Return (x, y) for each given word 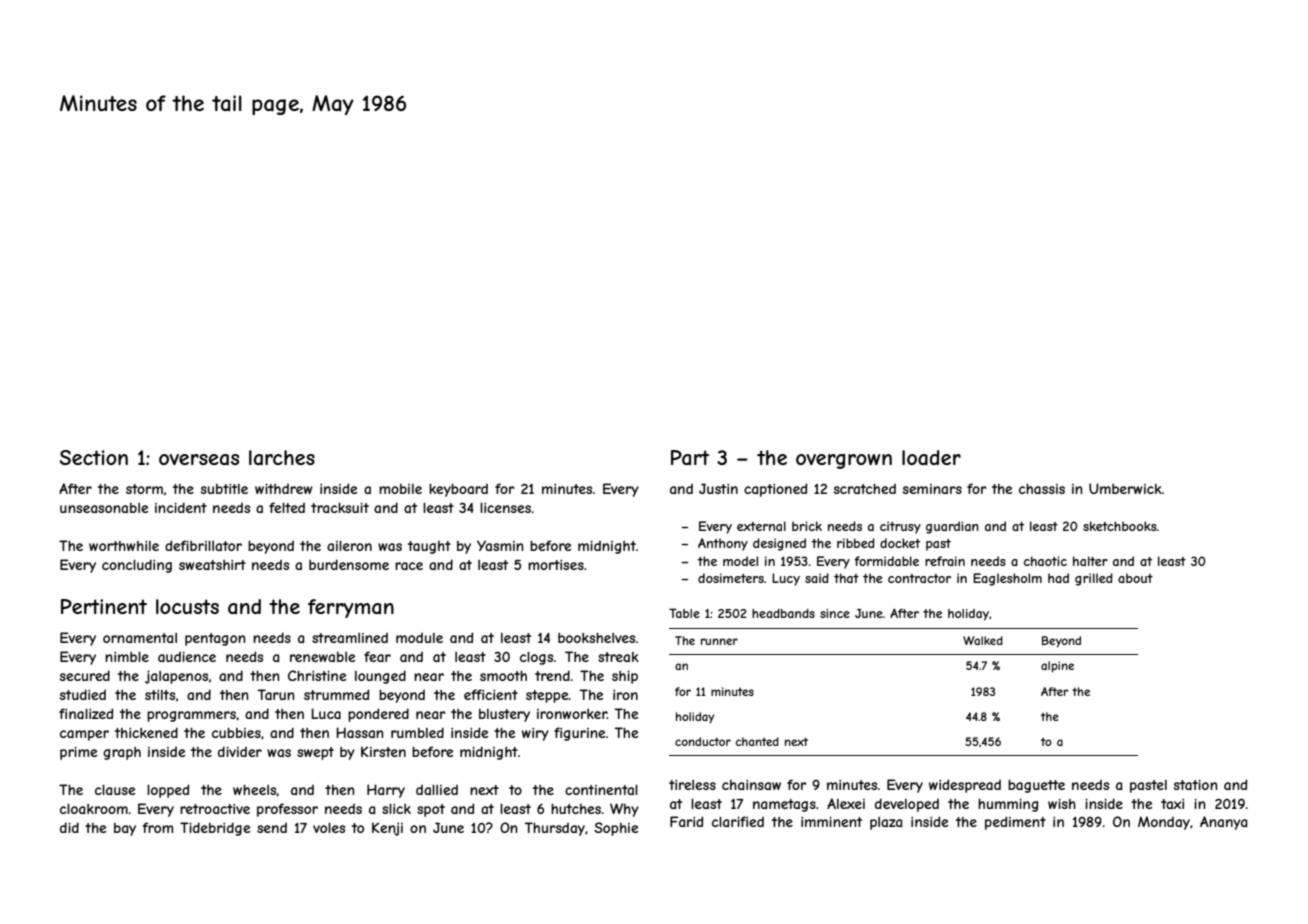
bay (125, 829)
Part (690, 457)
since (835, 613)
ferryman (351, 608)
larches (282, 458)
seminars (932, 489)
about (1135, 578)
